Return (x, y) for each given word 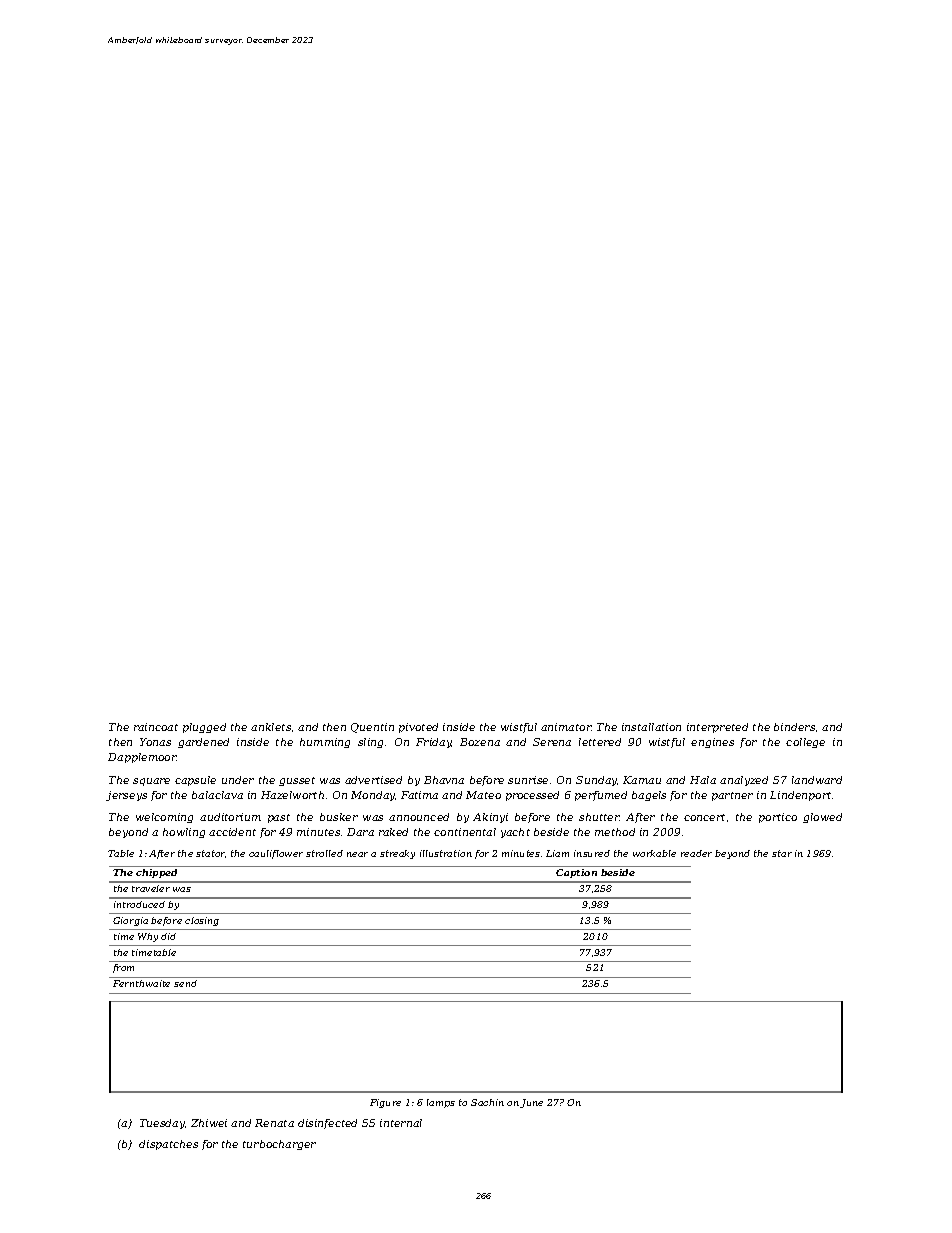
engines (712, 743)
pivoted (418, 728)
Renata (274, 1123)
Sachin (487, 1102)
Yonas (155, 742)
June (531, 1103)
